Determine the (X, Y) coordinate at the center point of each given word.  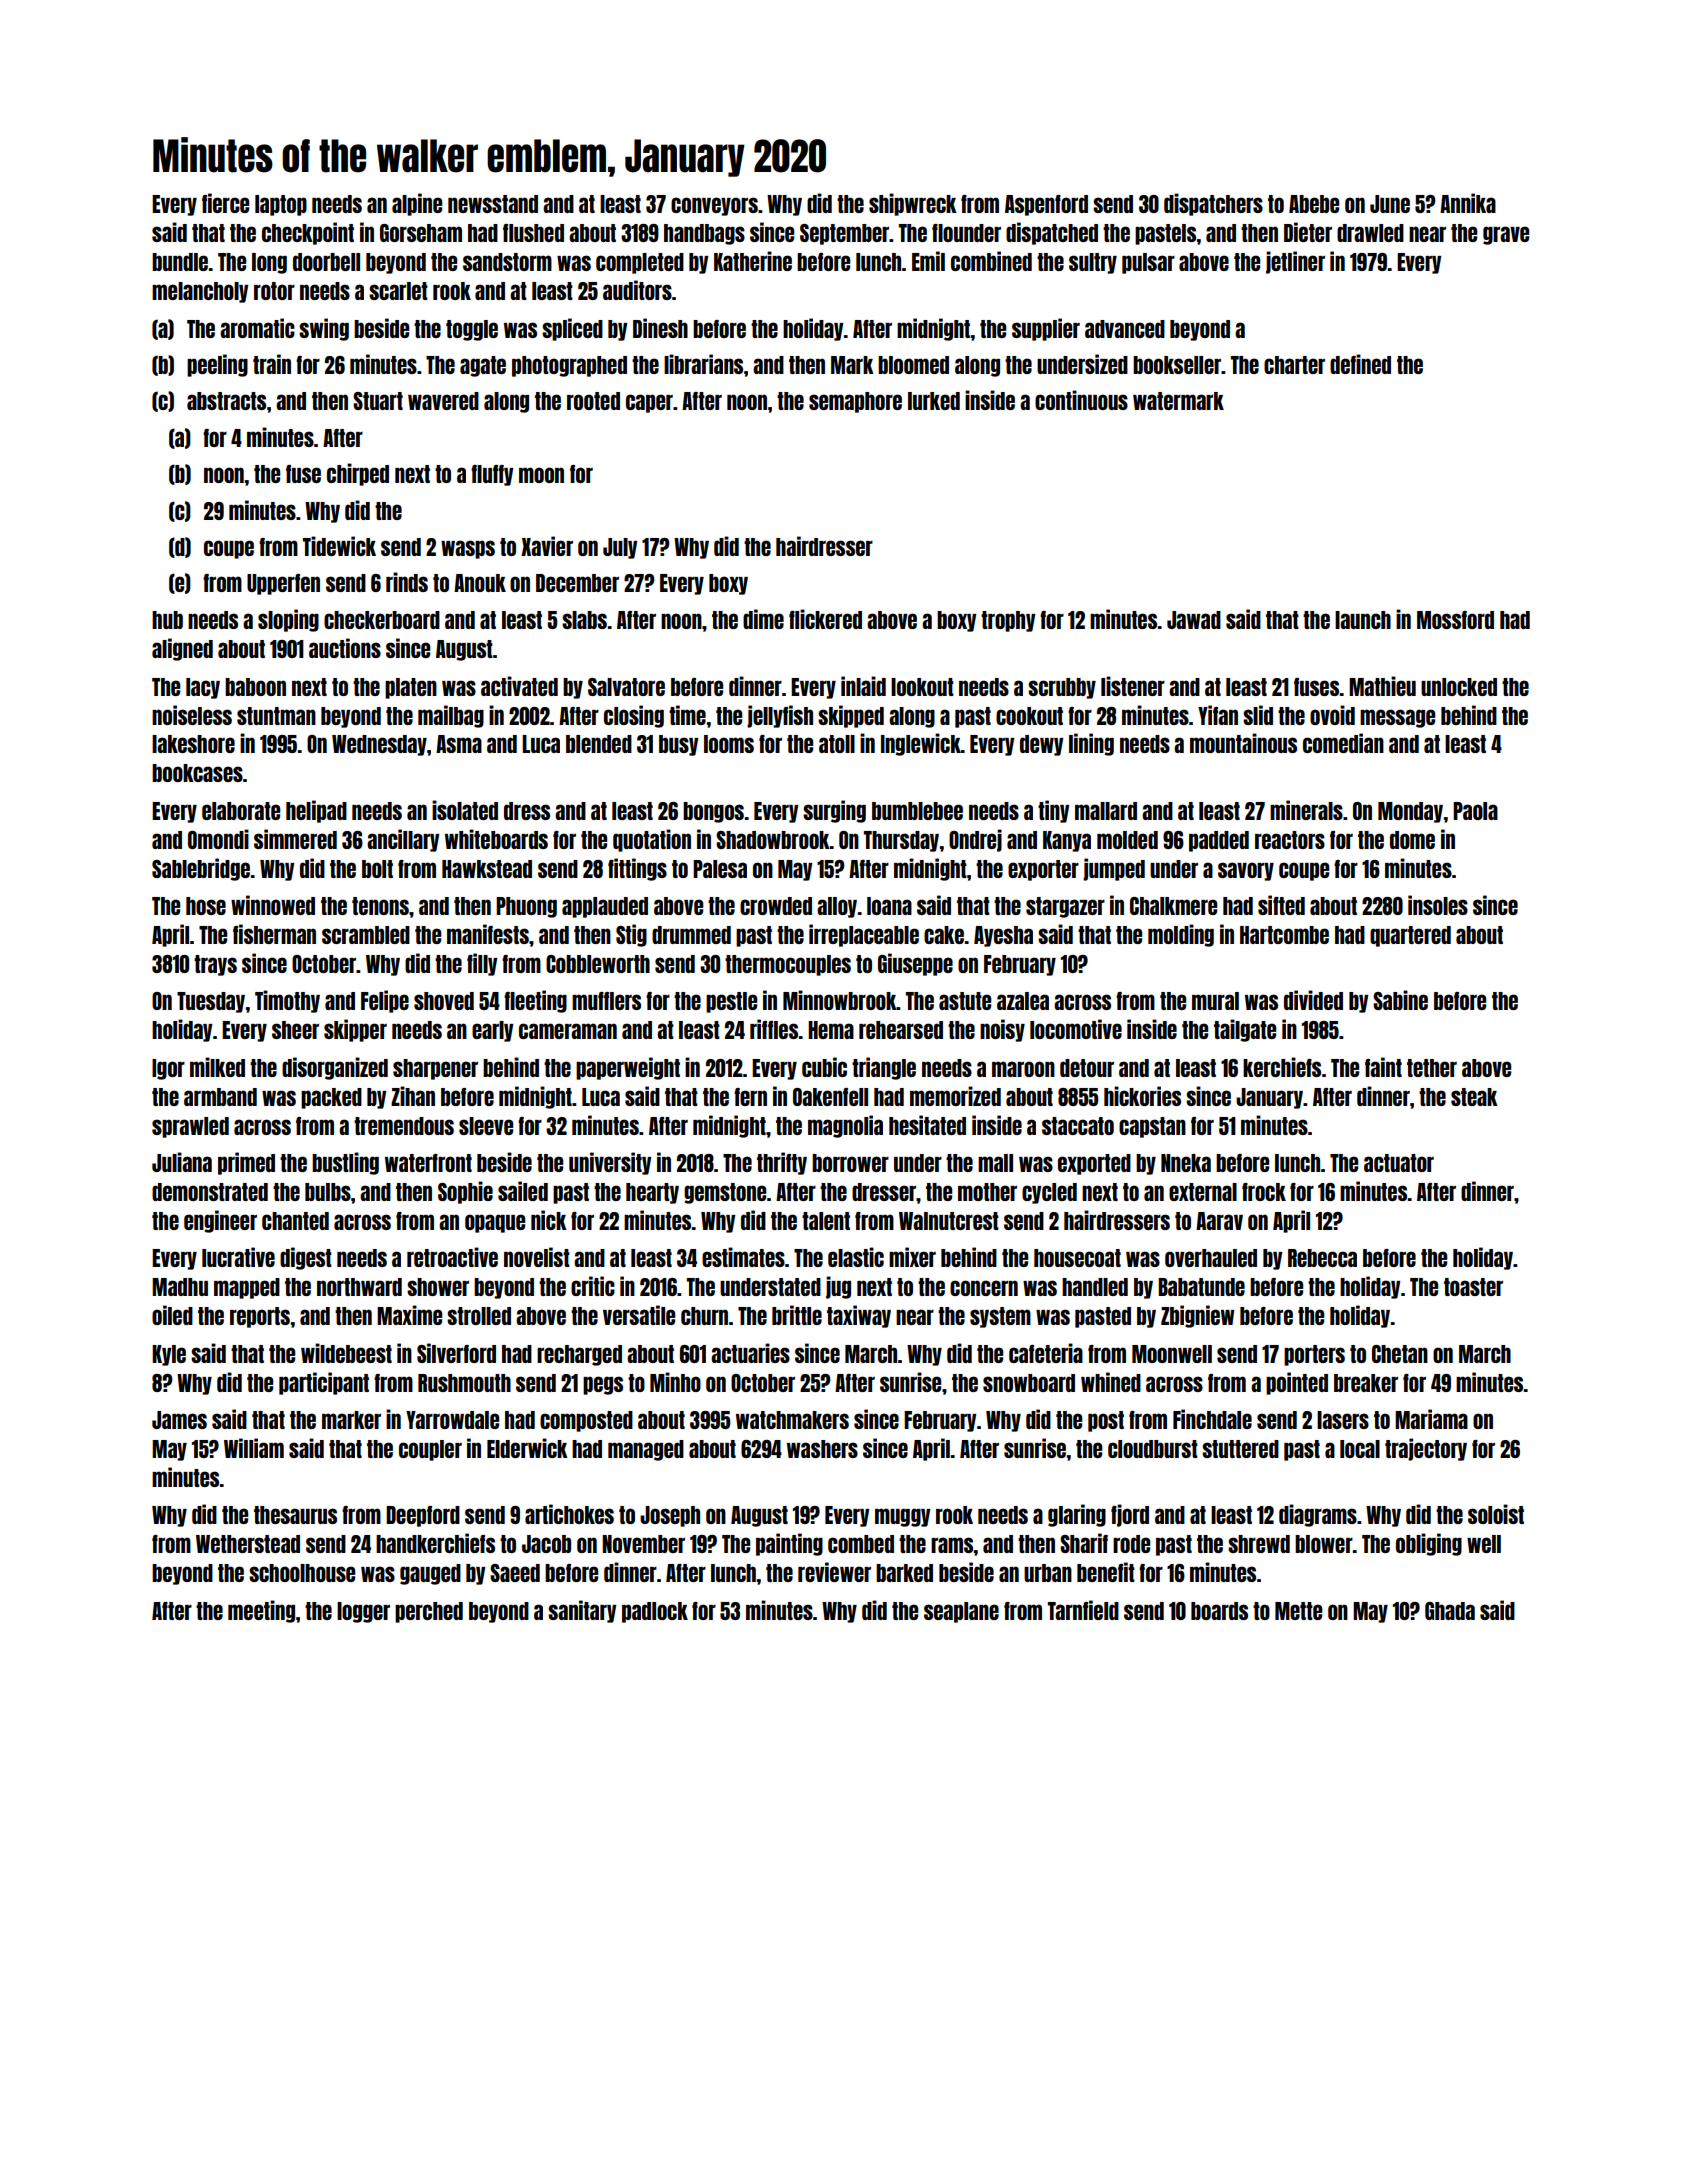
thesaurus (295, 1515)
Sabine (1400, 1000)
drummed (691, 935)
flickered (825, 619)
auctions (345, 648)
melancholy (200, 292)
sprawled (190, 1127)
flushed (533, 233)
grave (1506, 235)
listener (1133, 686)
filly (482, 964)
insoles (1438, 905)
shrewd (1259, 1544)
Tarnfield (1083, 1610)
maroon (1023, 1069)
